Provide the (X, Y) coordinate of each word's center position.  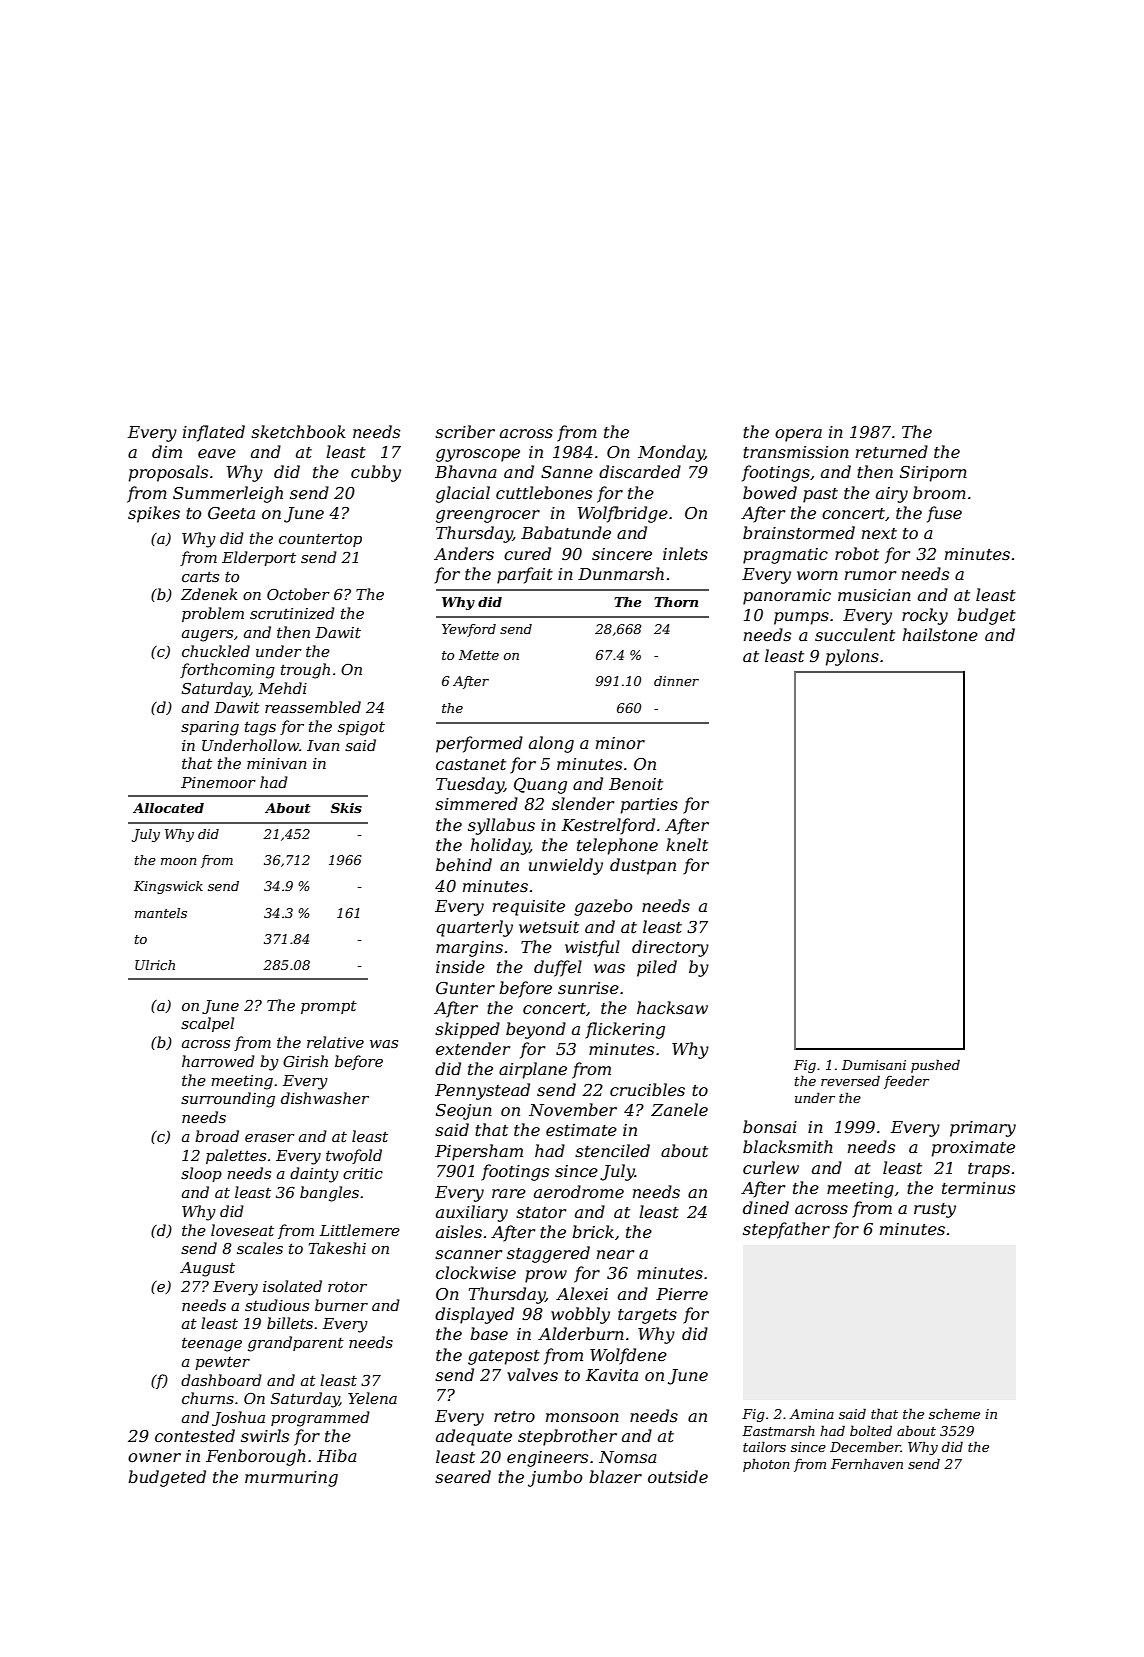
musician (874, 595)
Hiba (337, 1455)
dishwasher (325, 1098)
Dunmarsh (621, 573)
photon (766, 1465)
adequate (474, 1437)
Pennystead (482, 1091)
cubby (376, 473)
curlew (771, 1167)
